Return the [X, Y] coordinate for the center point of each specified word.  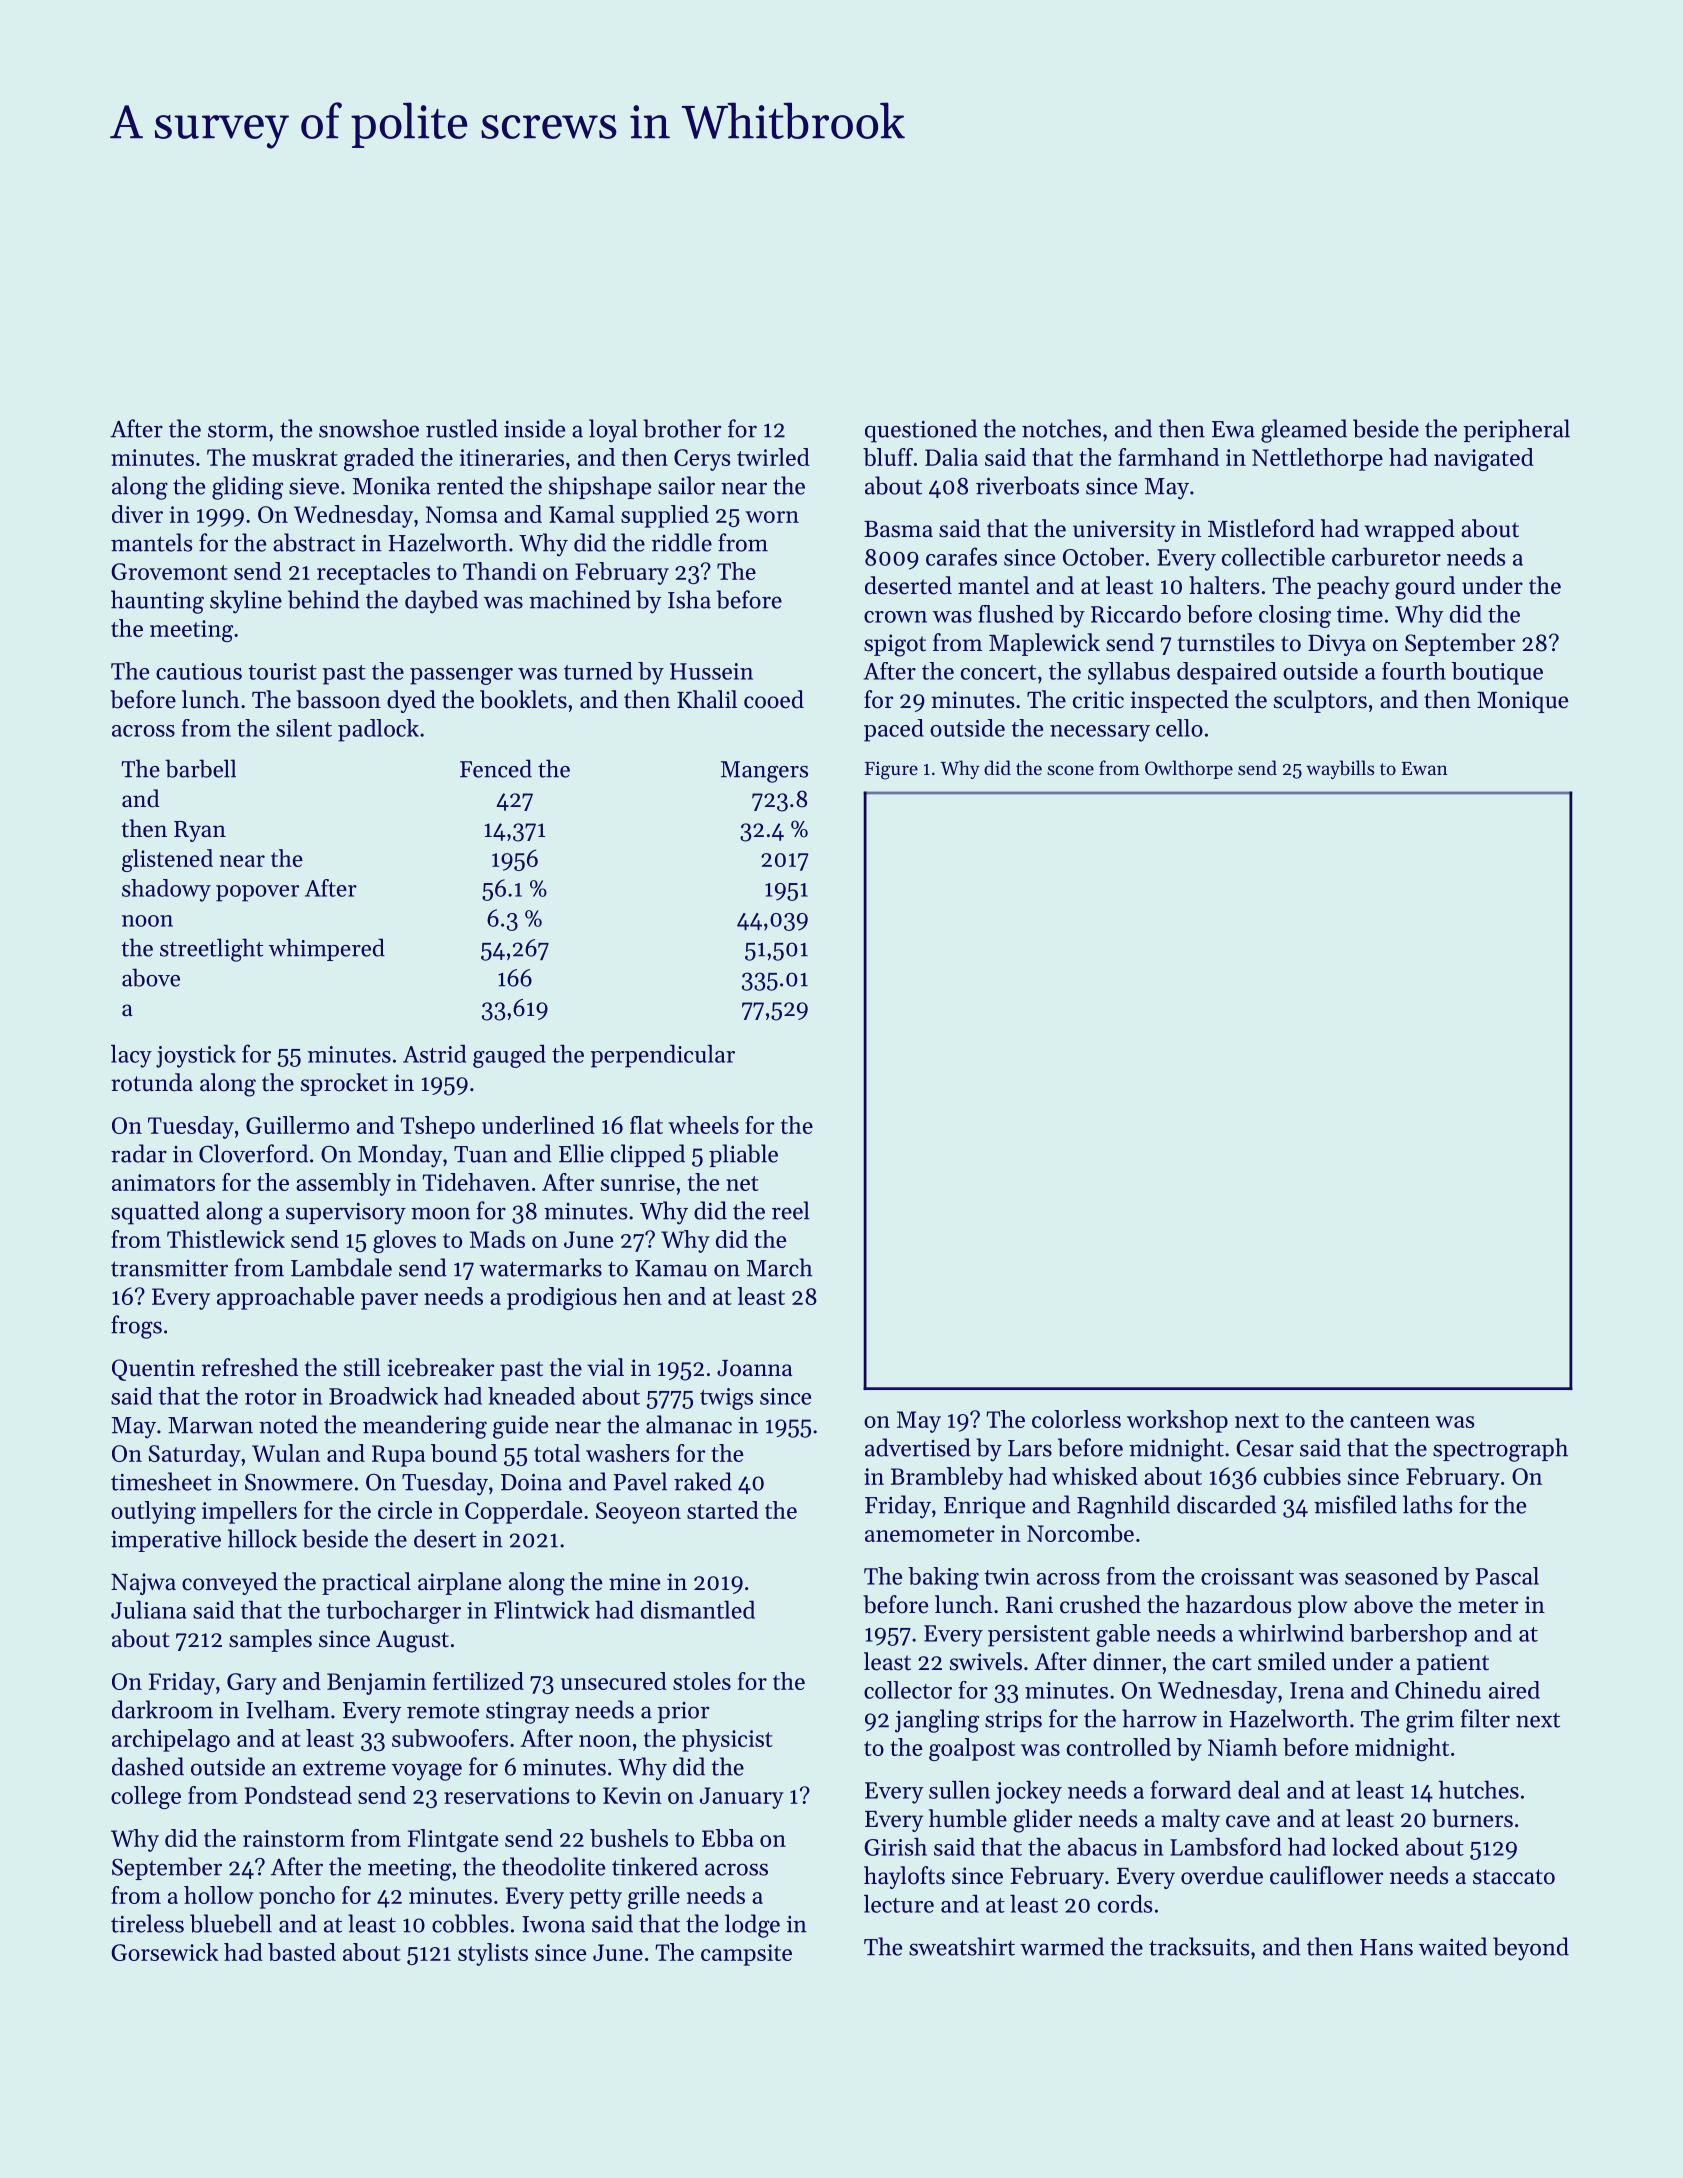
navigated [1484, 459]
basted [302, 1952]
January [742, 1798]
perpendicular [663, 1056]
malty [1190, 1820]
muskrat [295, 457]
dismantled [698, 1609]
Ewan [1425, 768]
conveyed [230, 1583]
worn [772, 517]
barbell [200, 768]
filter [1485, 1718]
